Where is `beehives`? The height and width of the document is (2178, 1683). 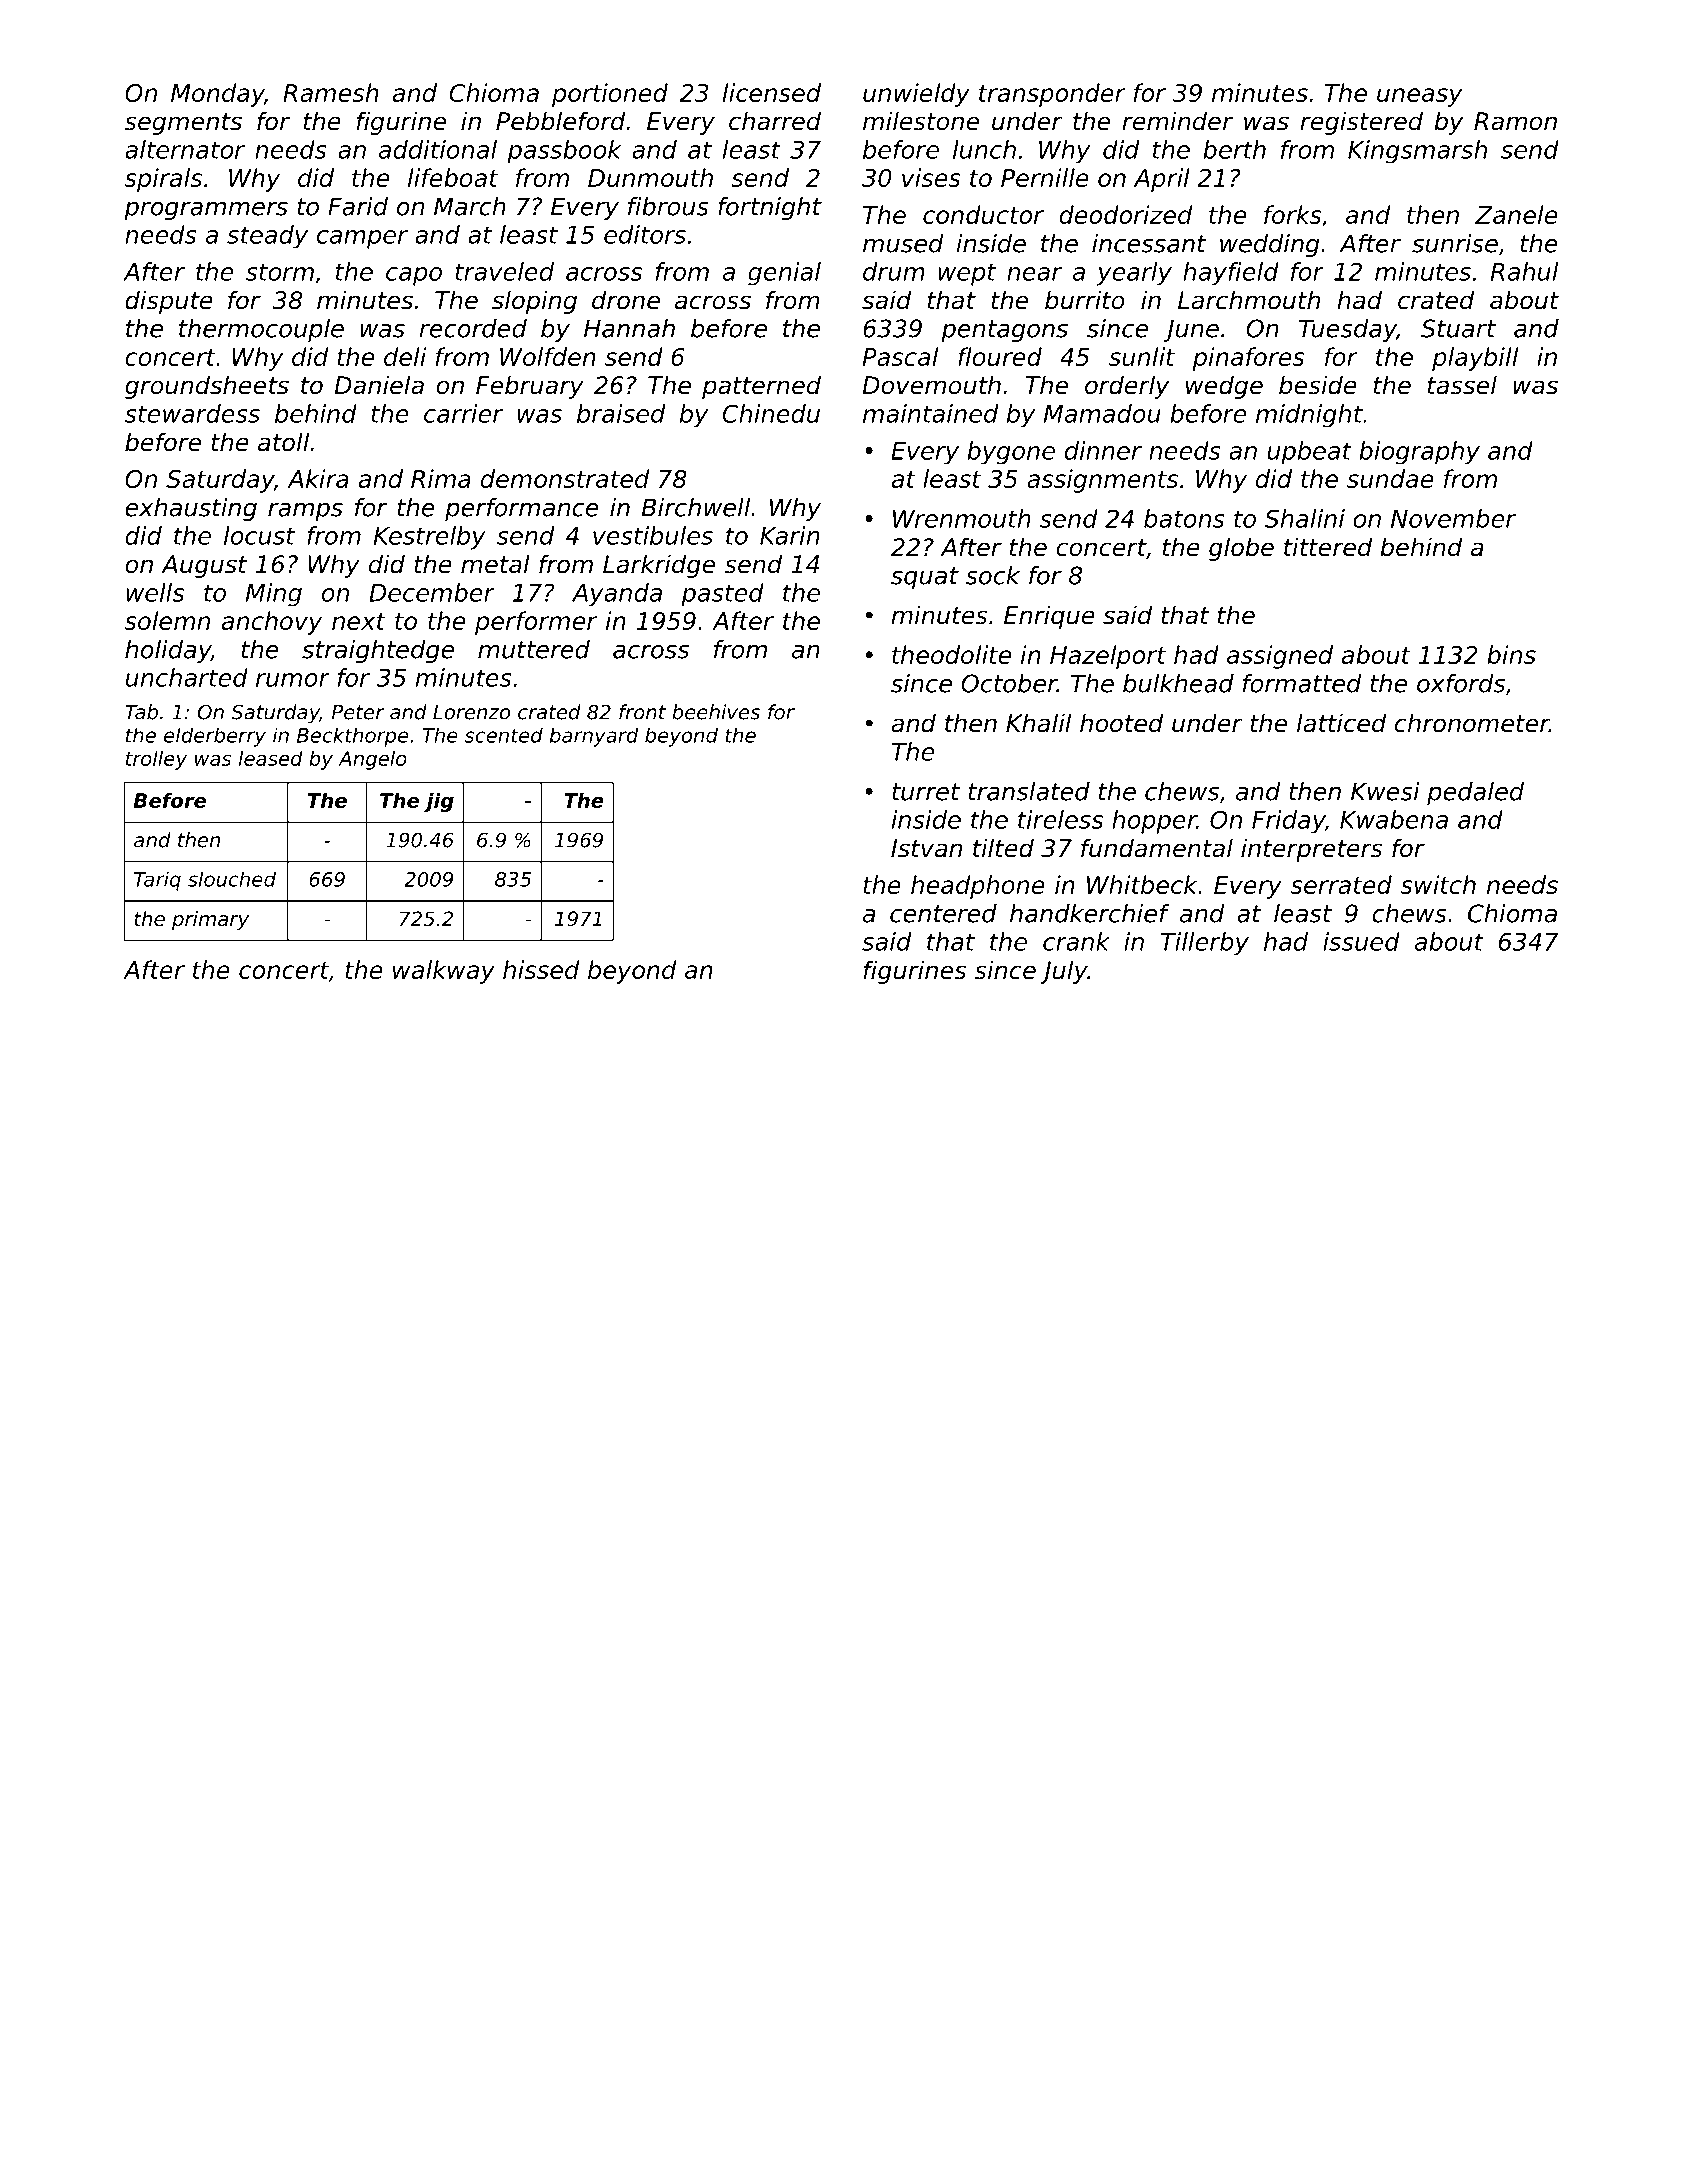
beehives is located at coordinates (716, 712).
